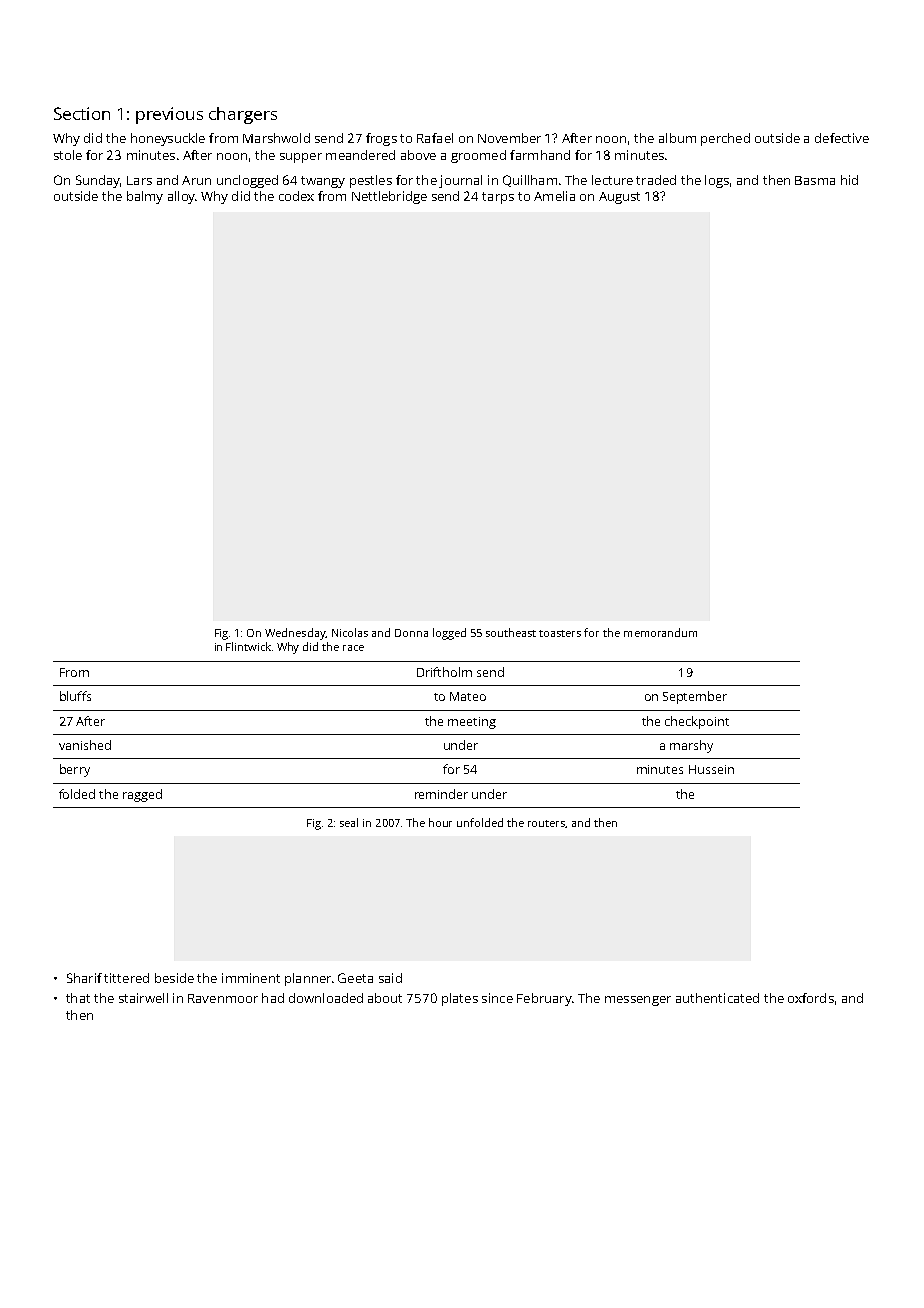  I want to click on alloy, so click(181, 197).
